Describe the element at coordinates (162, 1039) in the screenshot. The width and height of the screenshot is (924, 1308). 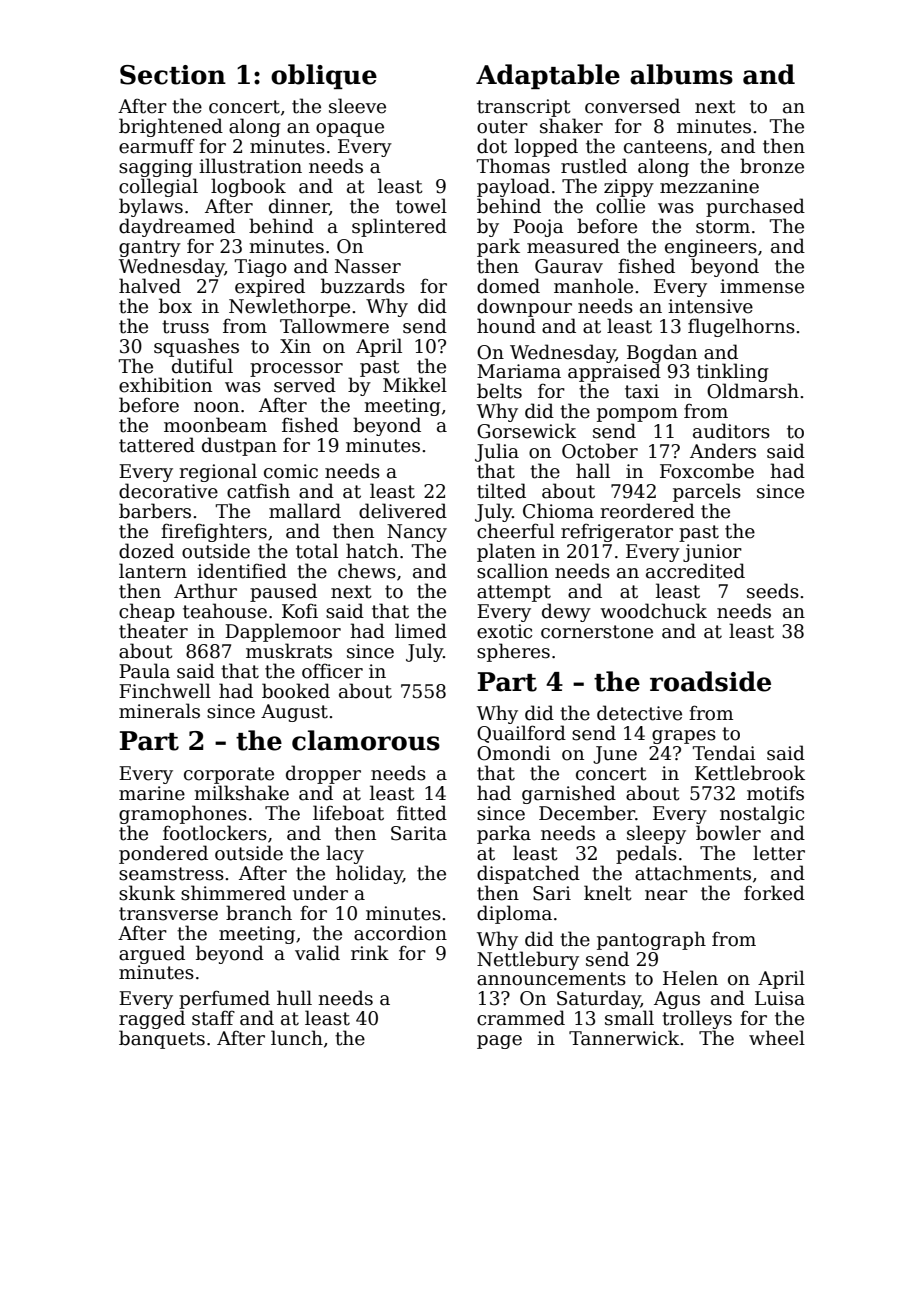
I see `banquets` at that location.
